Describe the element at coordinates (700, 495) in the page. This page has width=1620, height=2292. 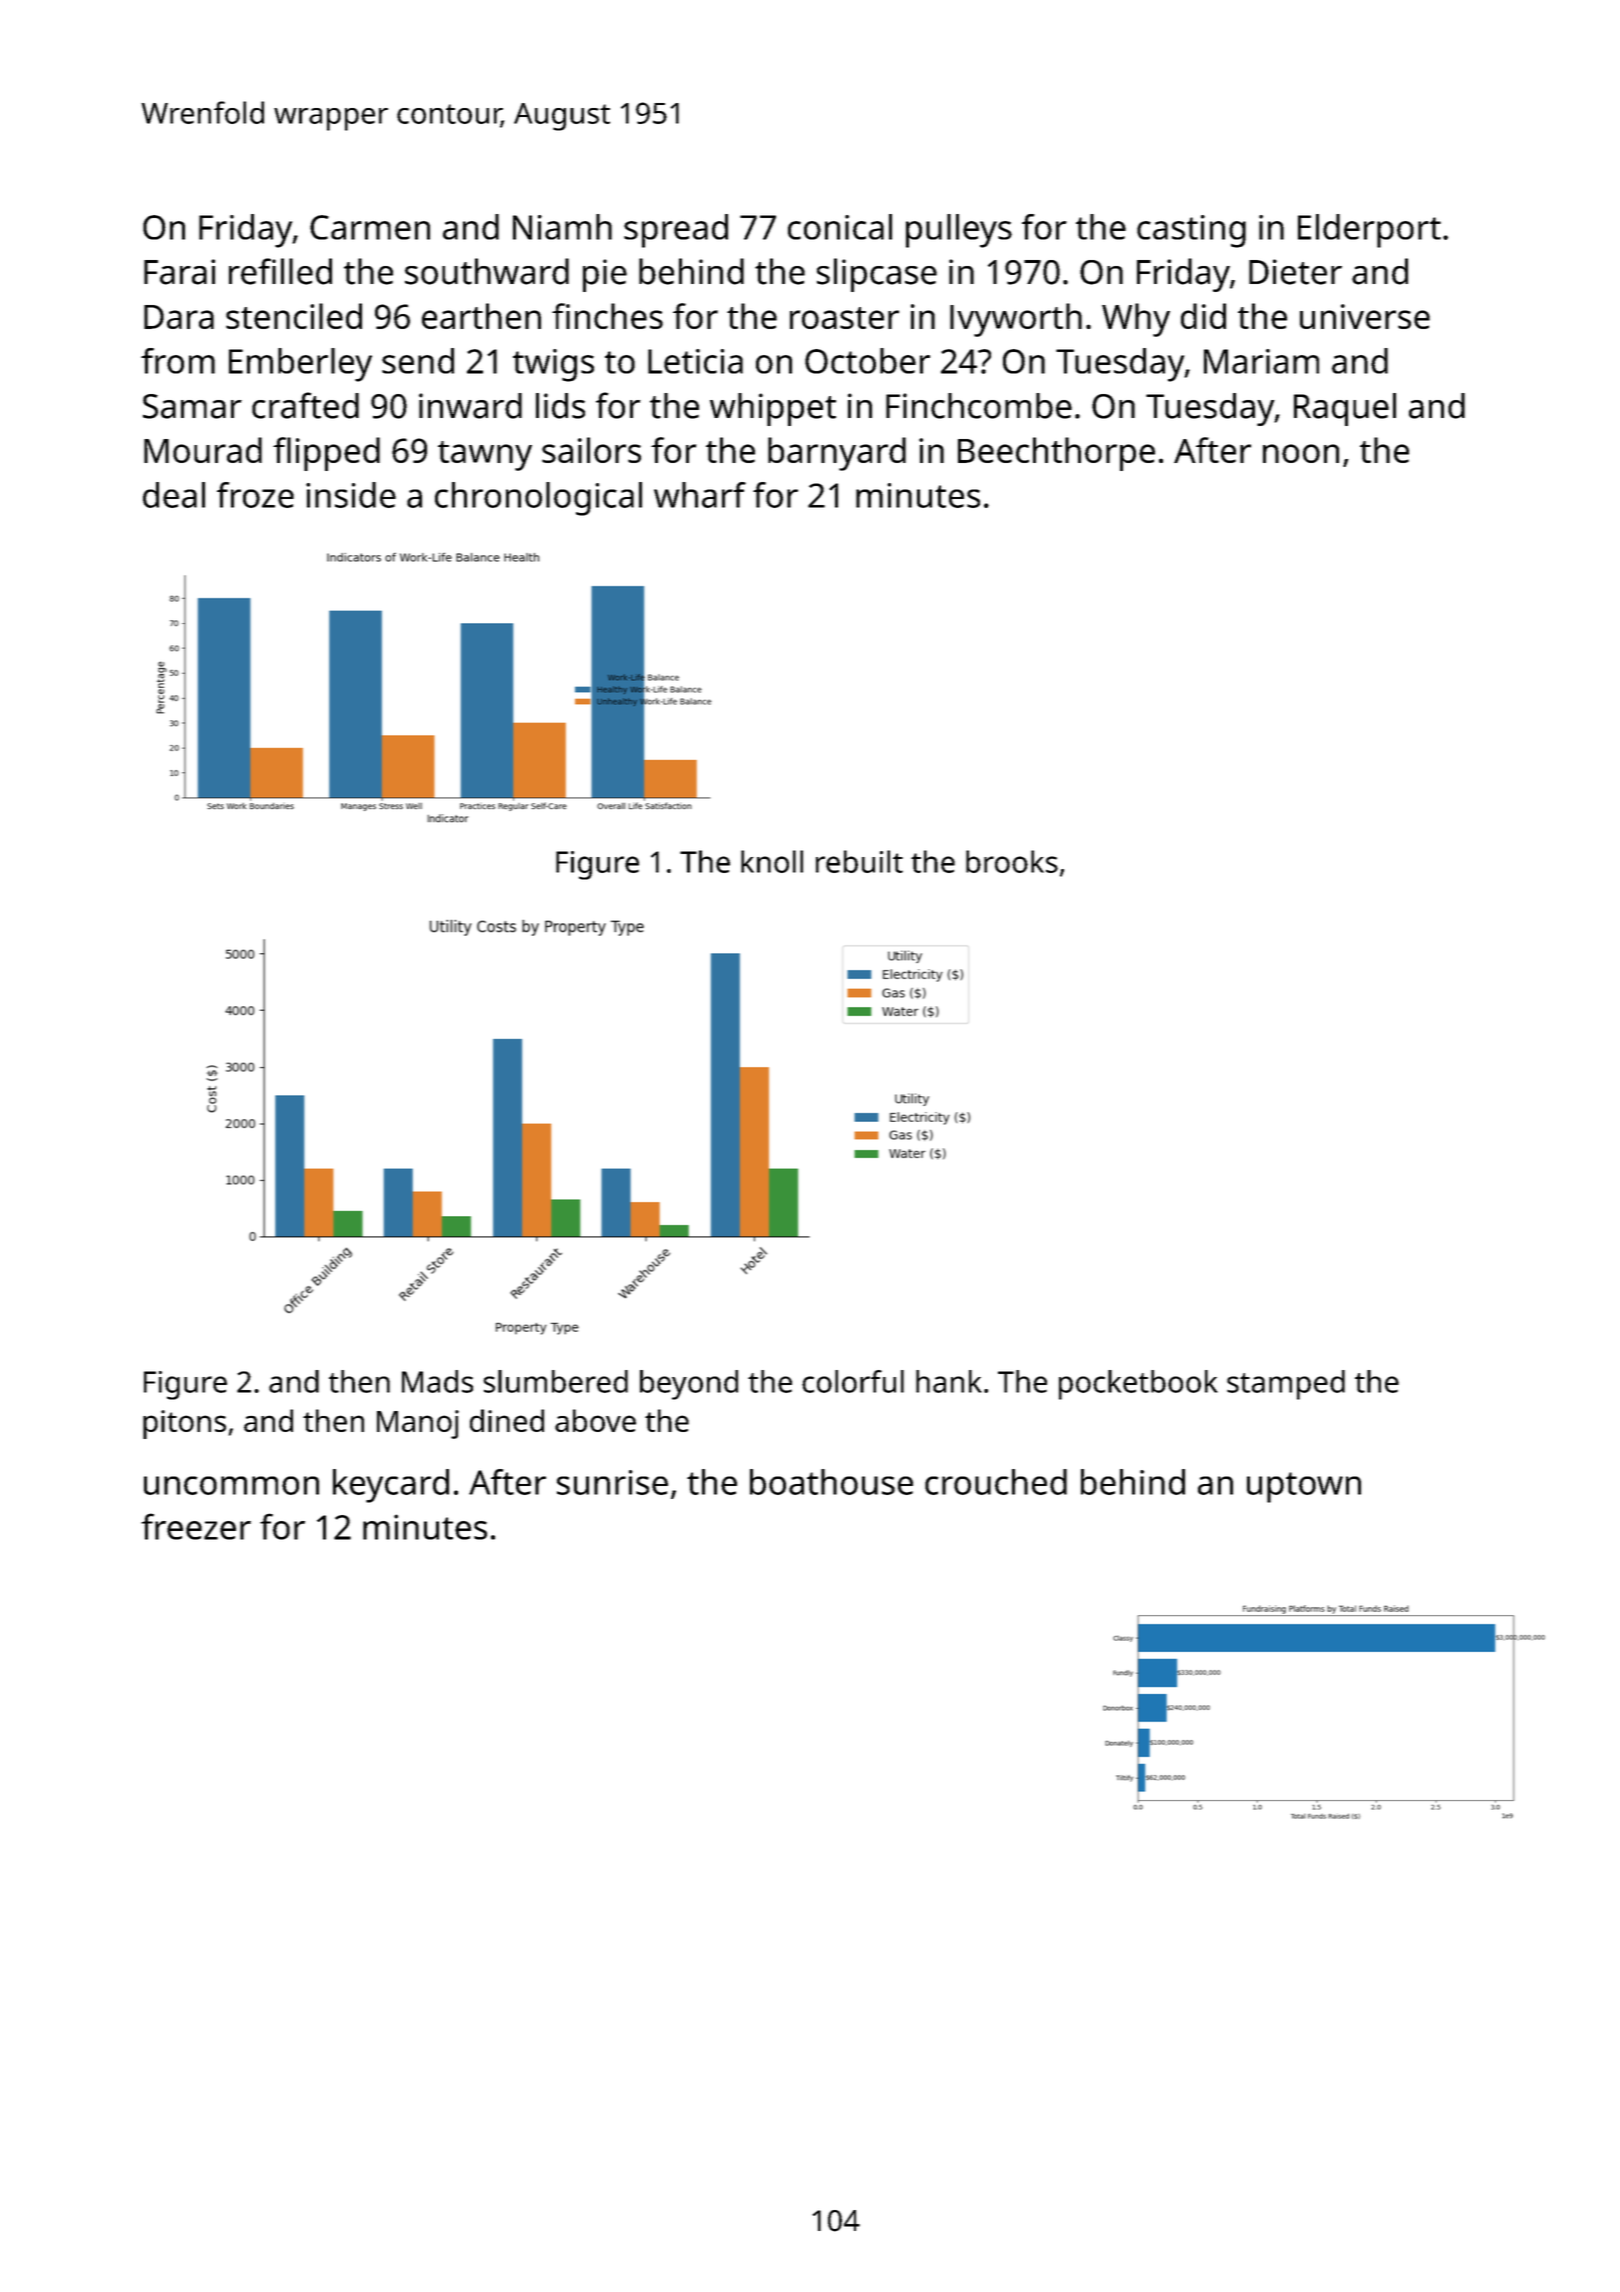
I see `wharf` at that location.
